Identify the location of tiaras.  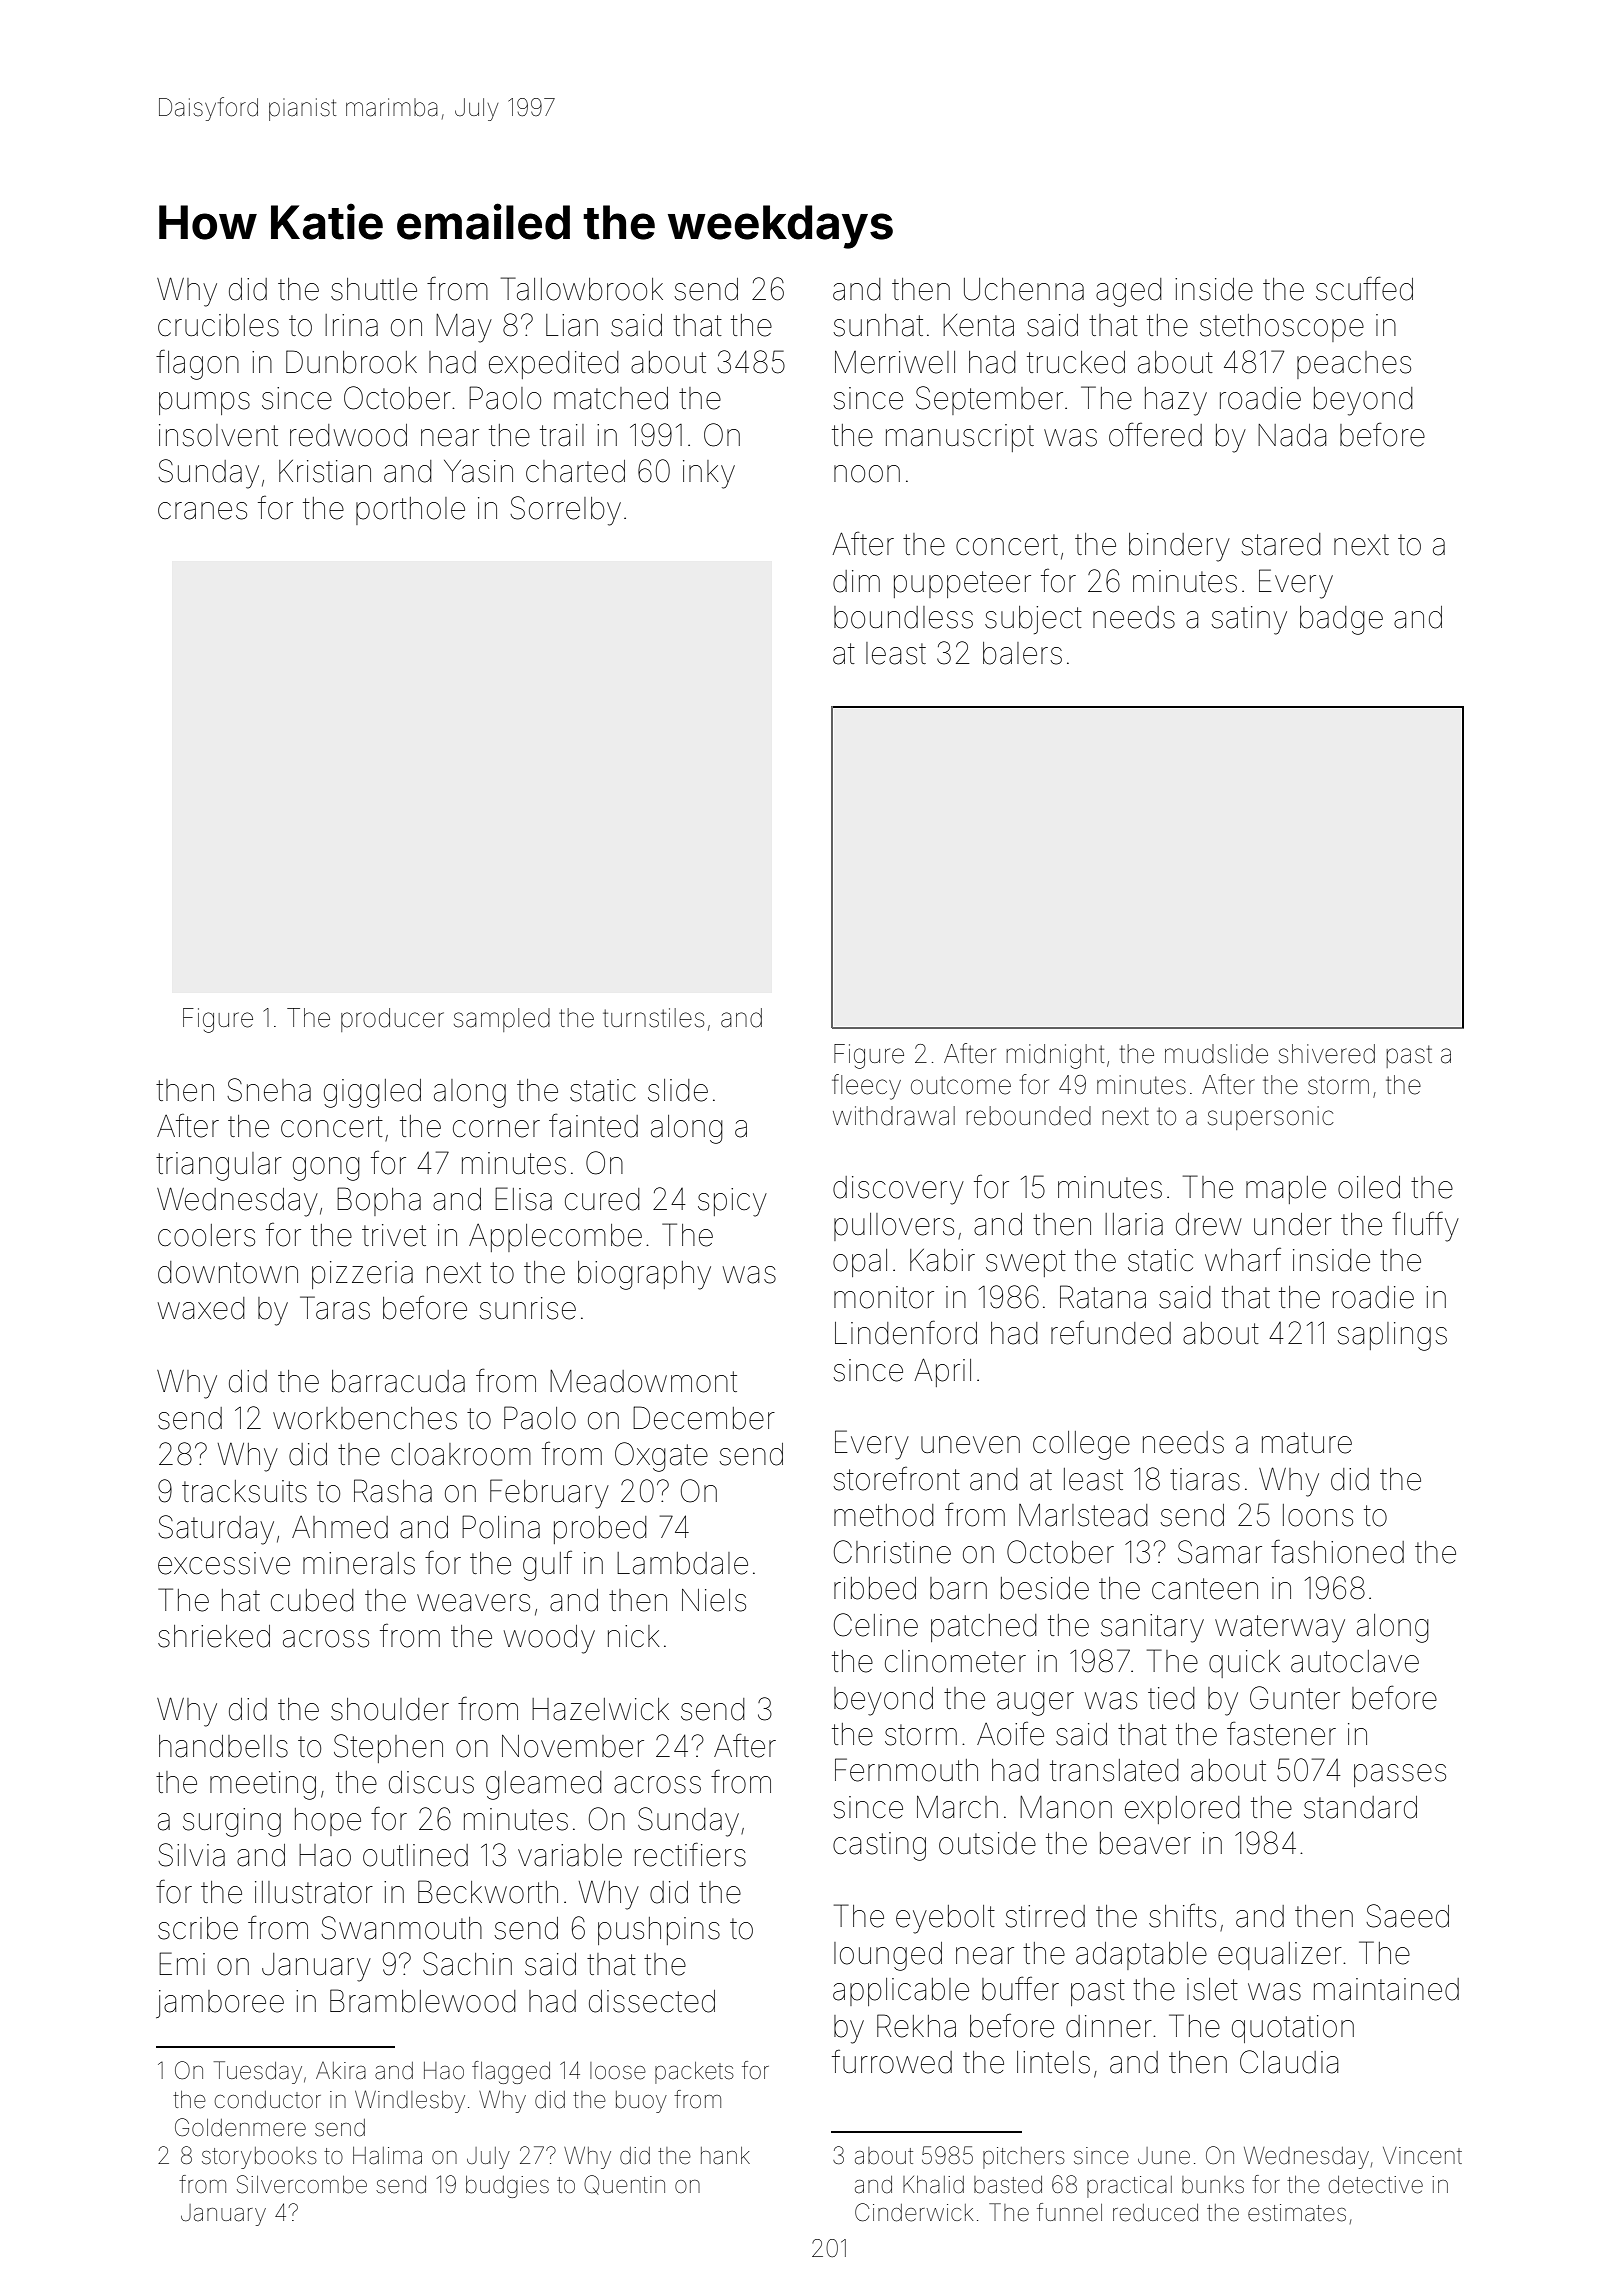
(1205, 1479).
